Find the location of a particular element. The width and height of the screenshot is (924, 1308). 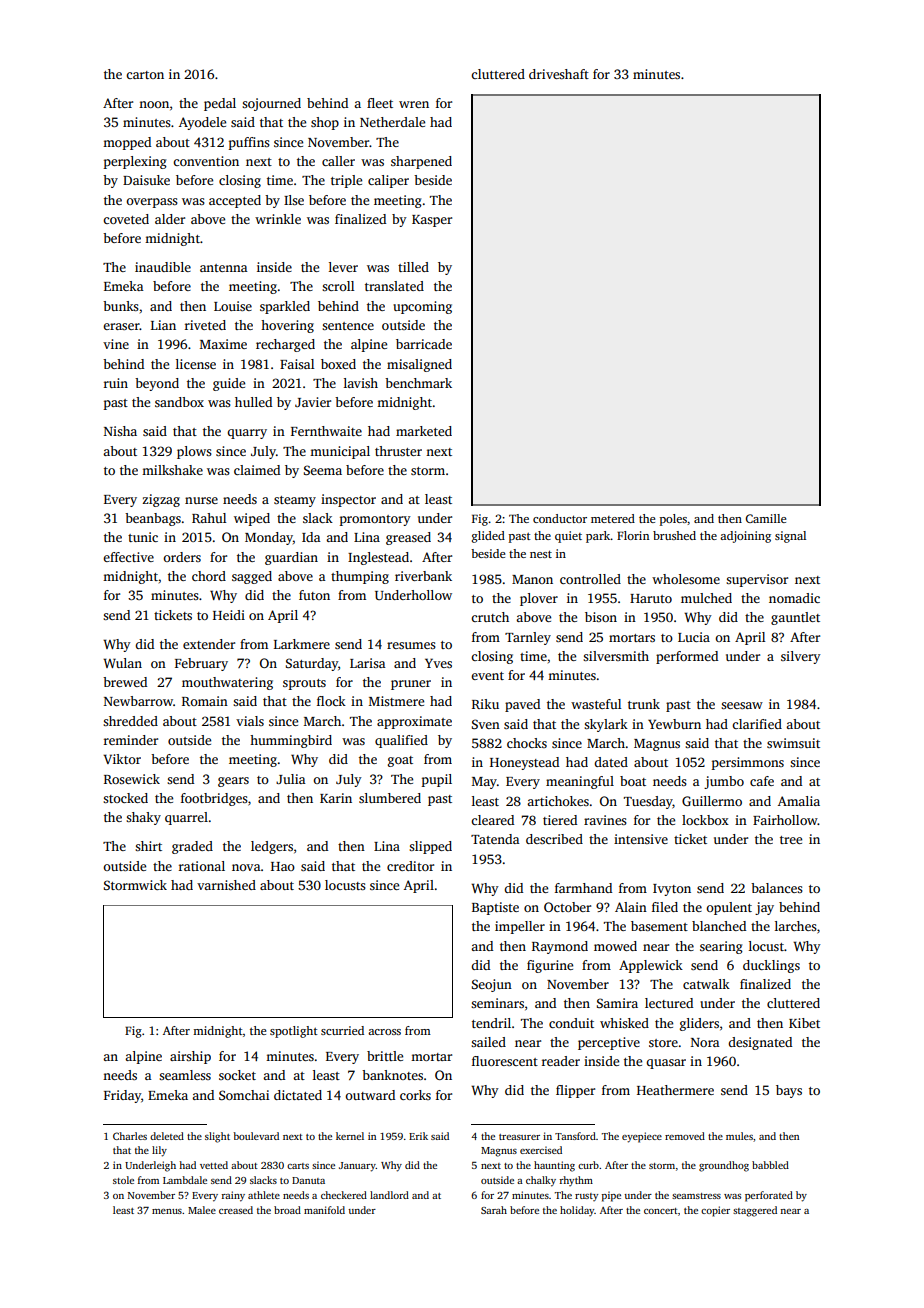

poles is located at coordinates (673, 520).
